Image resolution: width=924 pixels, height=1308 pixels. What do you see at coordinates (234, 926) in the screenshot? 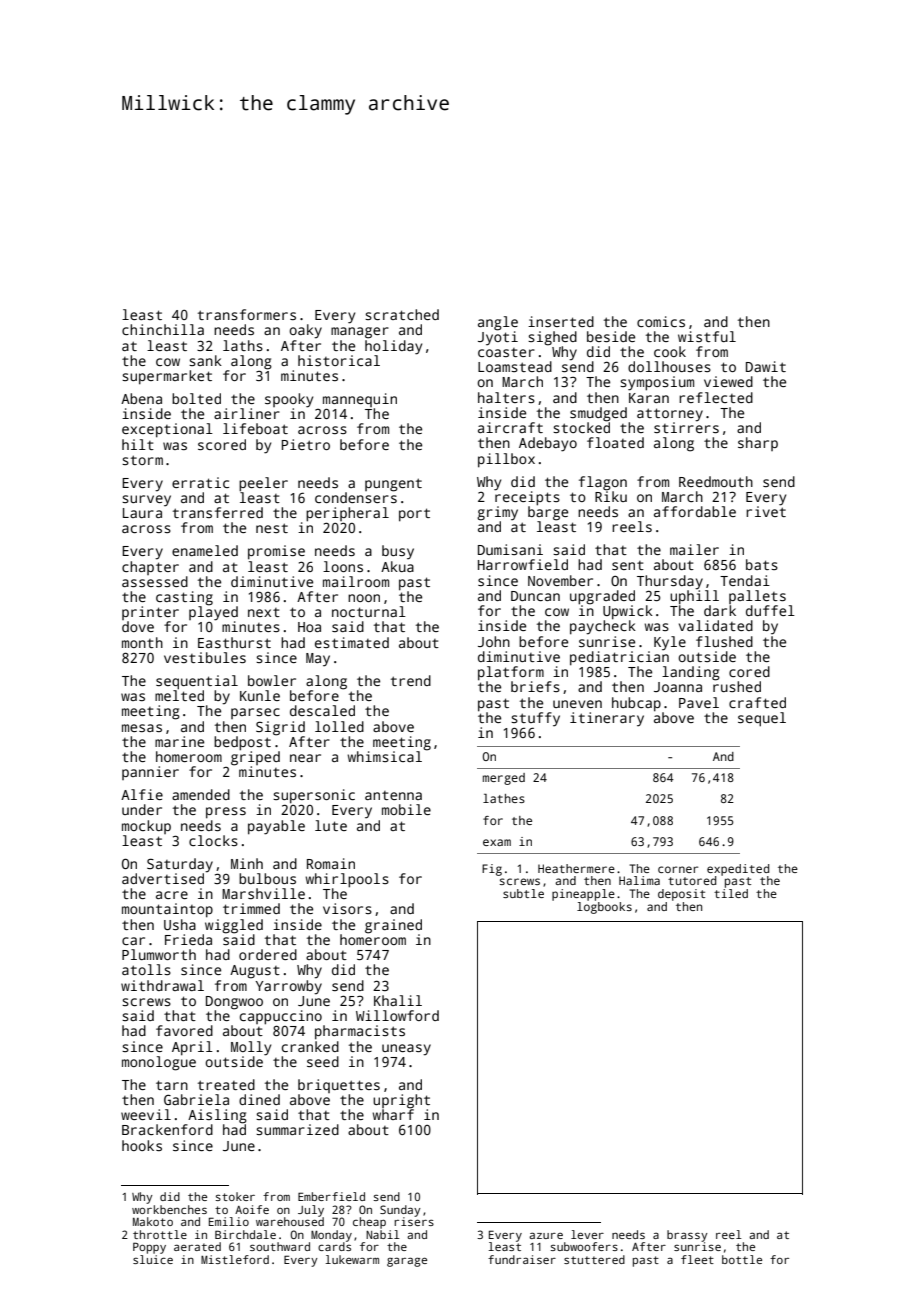
I see `wiggled` at bounding box center [234, 926].
